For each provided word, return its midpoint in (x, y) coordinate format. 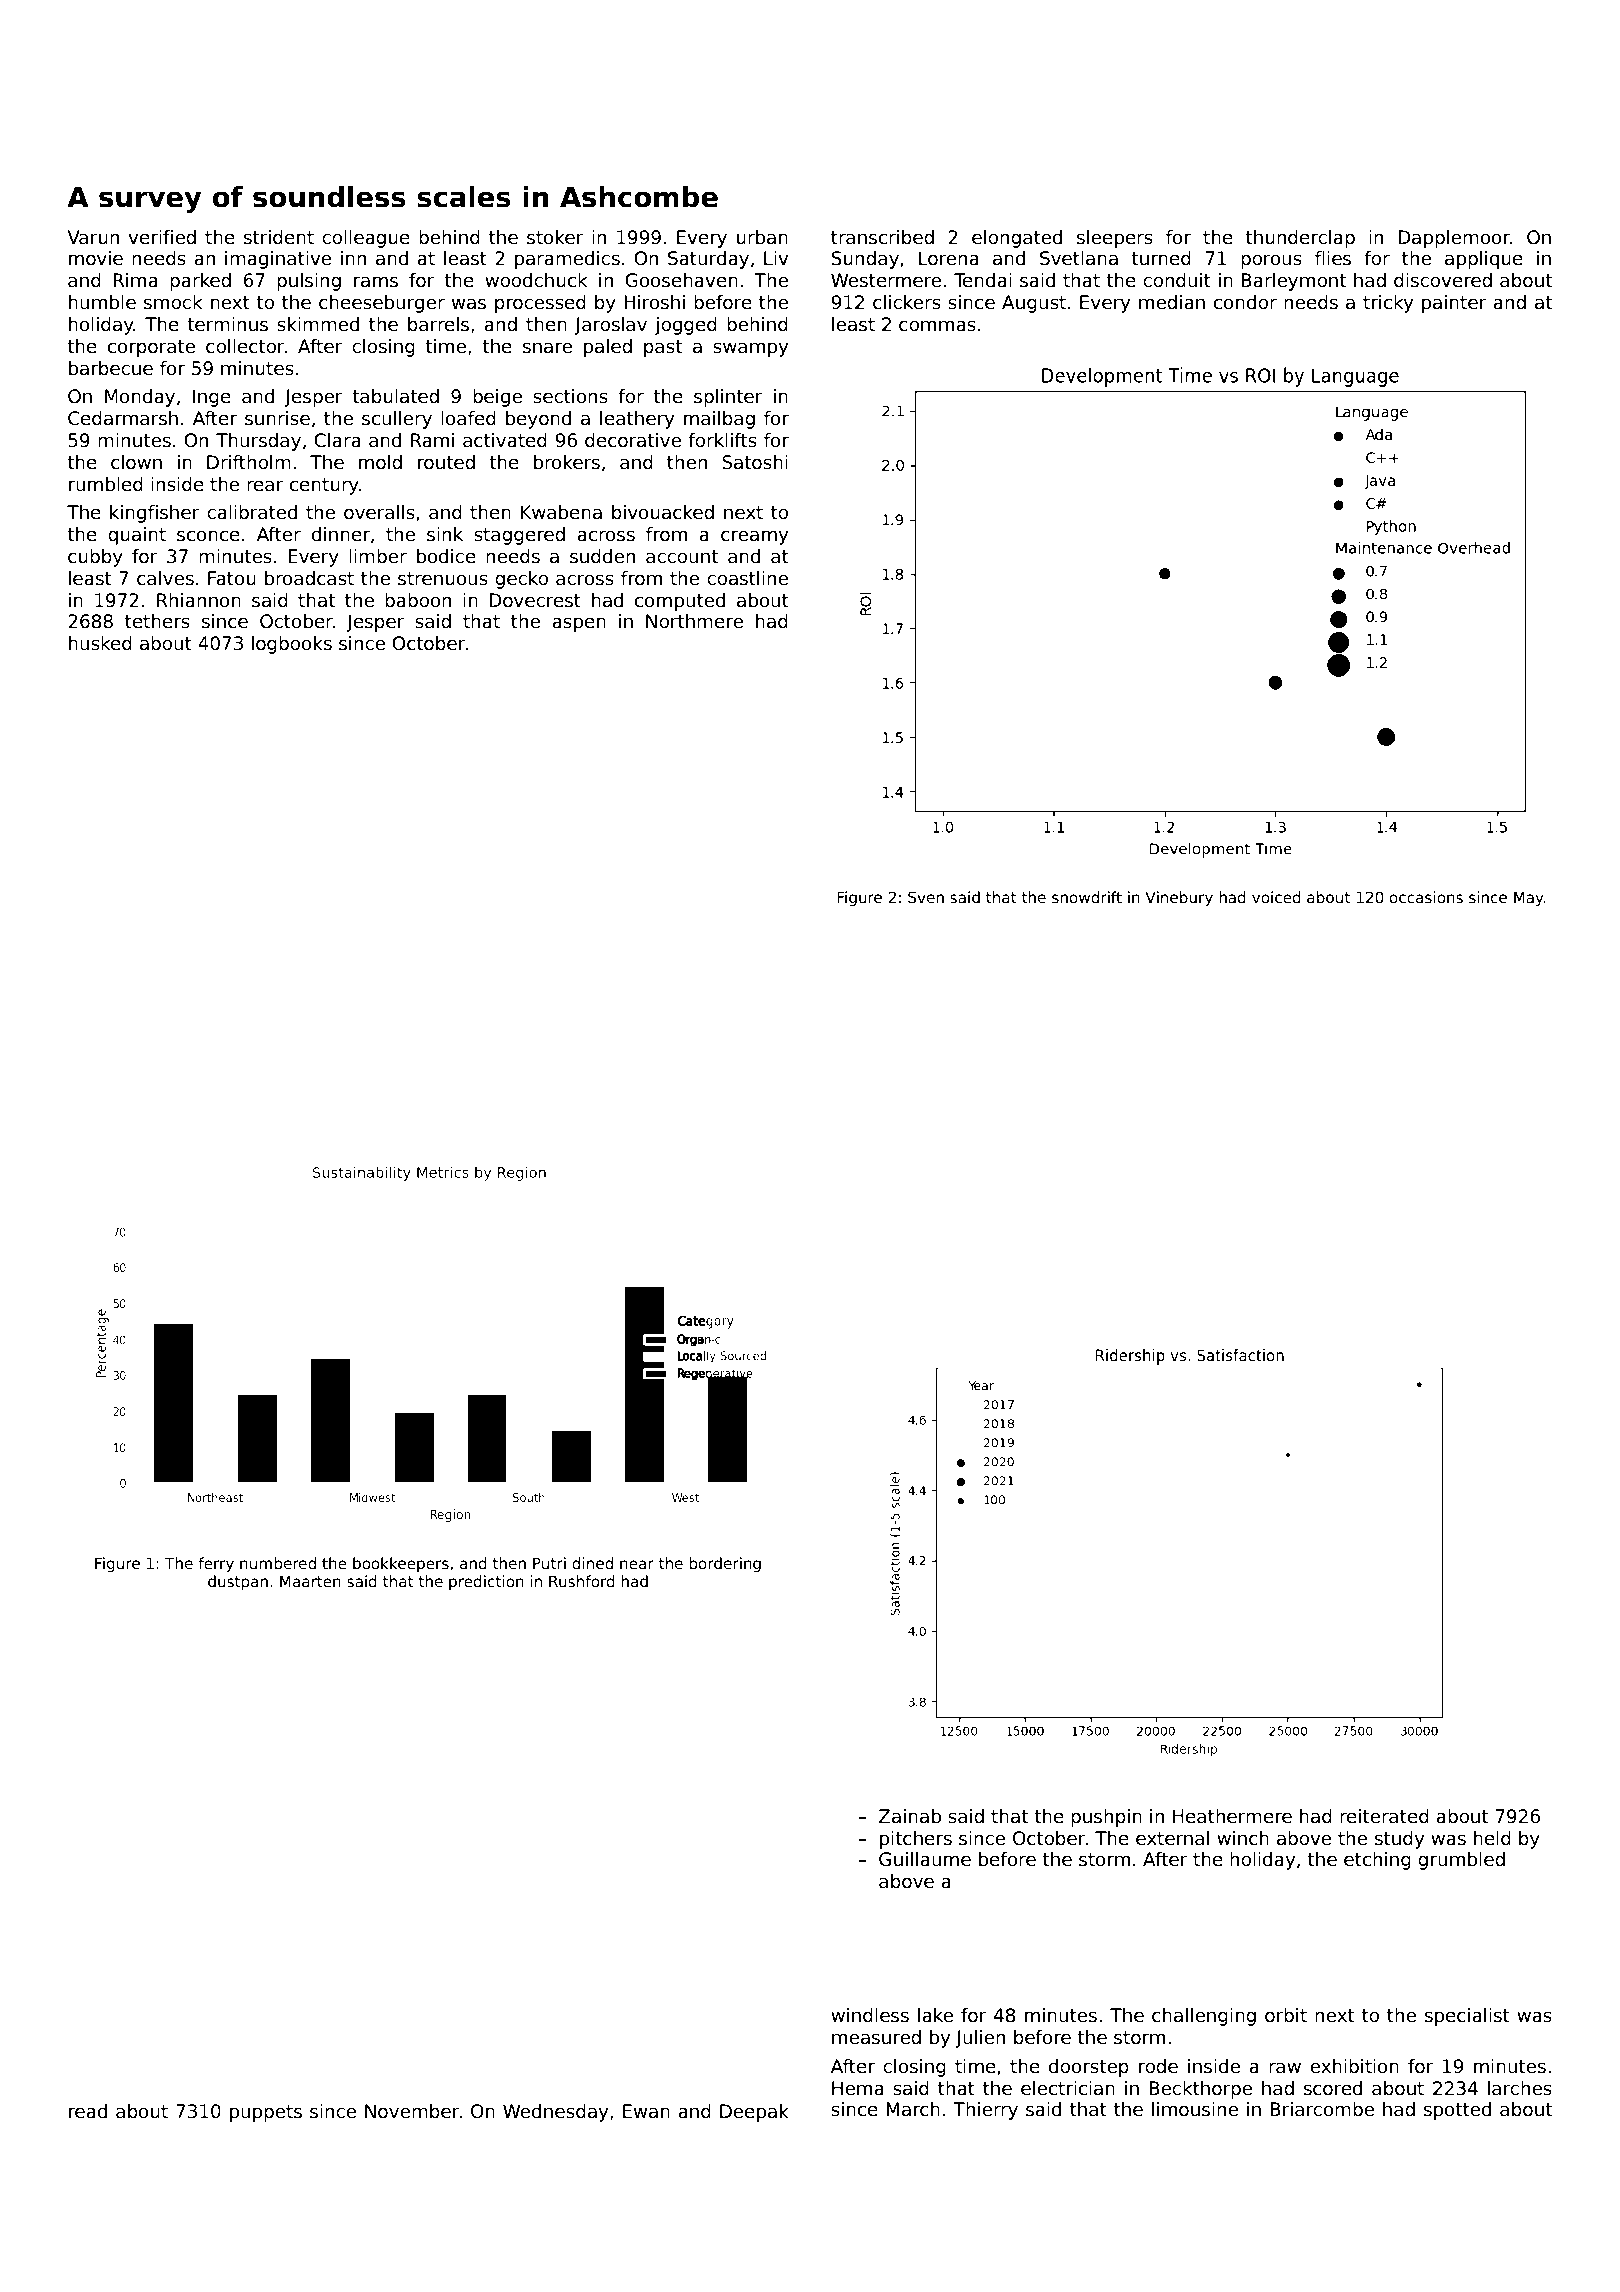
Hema (858, 2088)
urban (762, 237)
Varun (93, 237)
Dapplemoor (1454, 239)
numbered (278, 1563)
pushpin (1106, 1818)
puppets (266, 2113)
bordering (725, 1564)
